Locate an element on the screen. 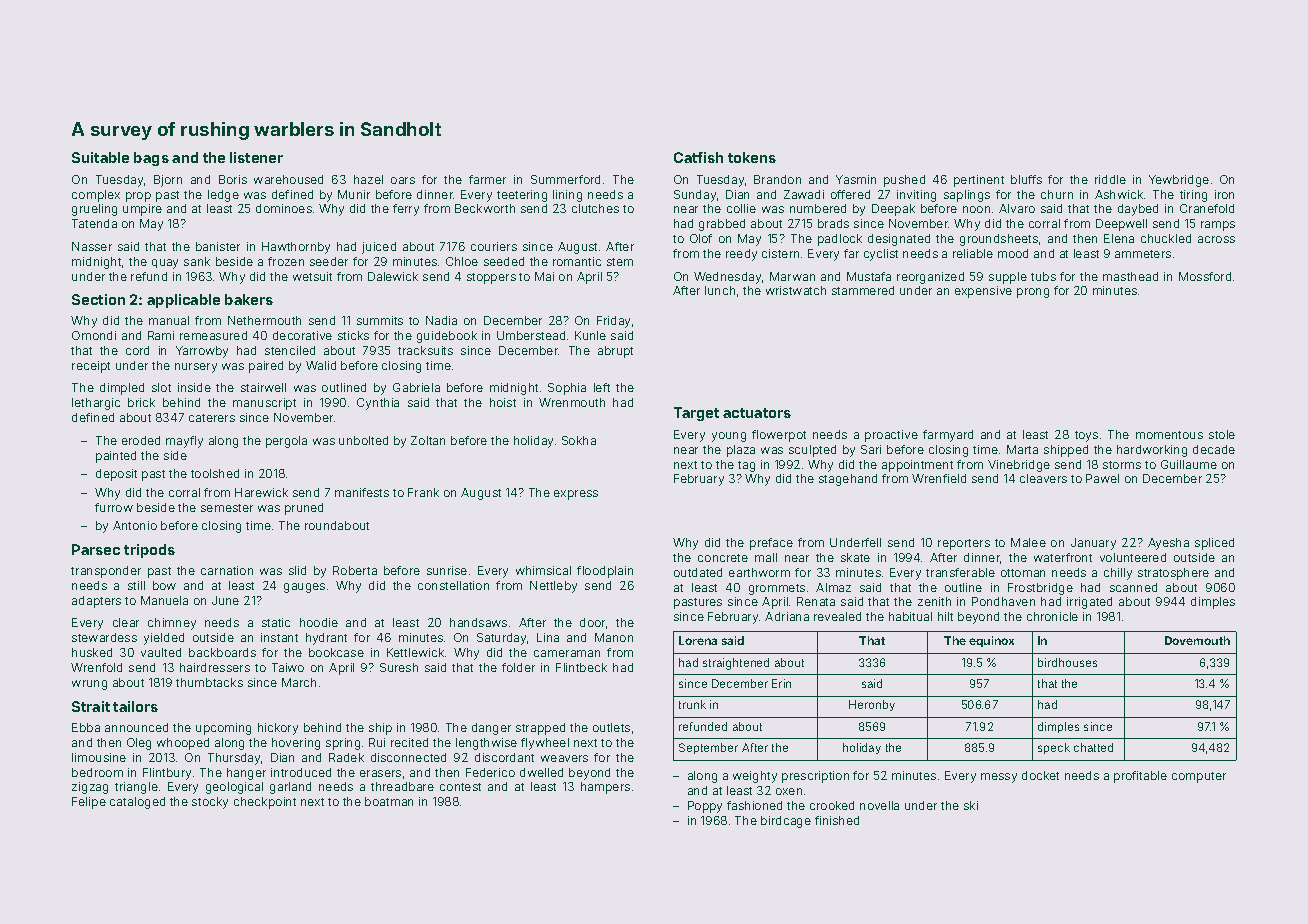 This screenshot has width=1308, height=924. bluffs is located at coordinates (1026, 179).
